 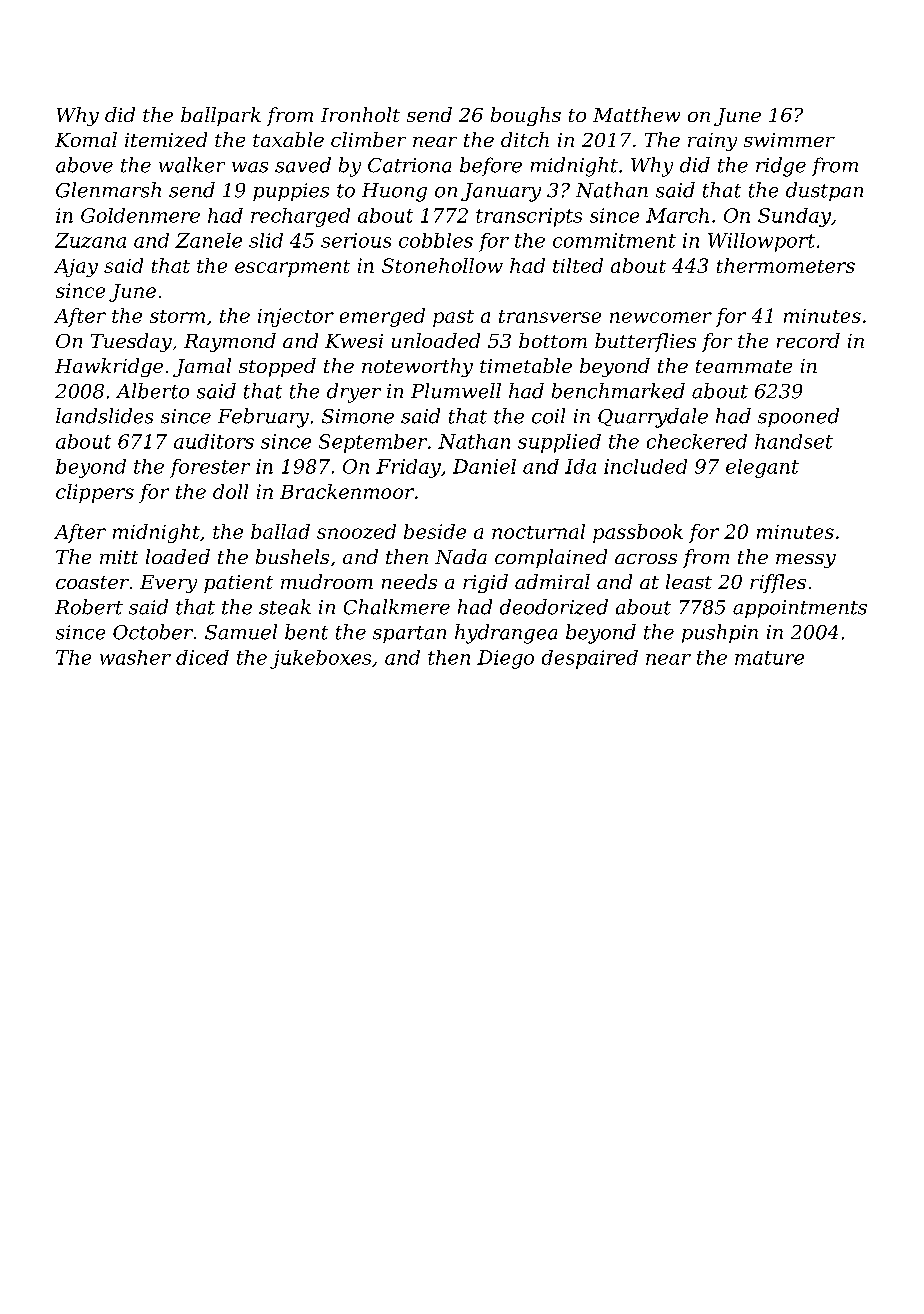 What do you see at coordinates (135, 657) in the screenshot?
I see `washer` at bounding box center [135, 657].
